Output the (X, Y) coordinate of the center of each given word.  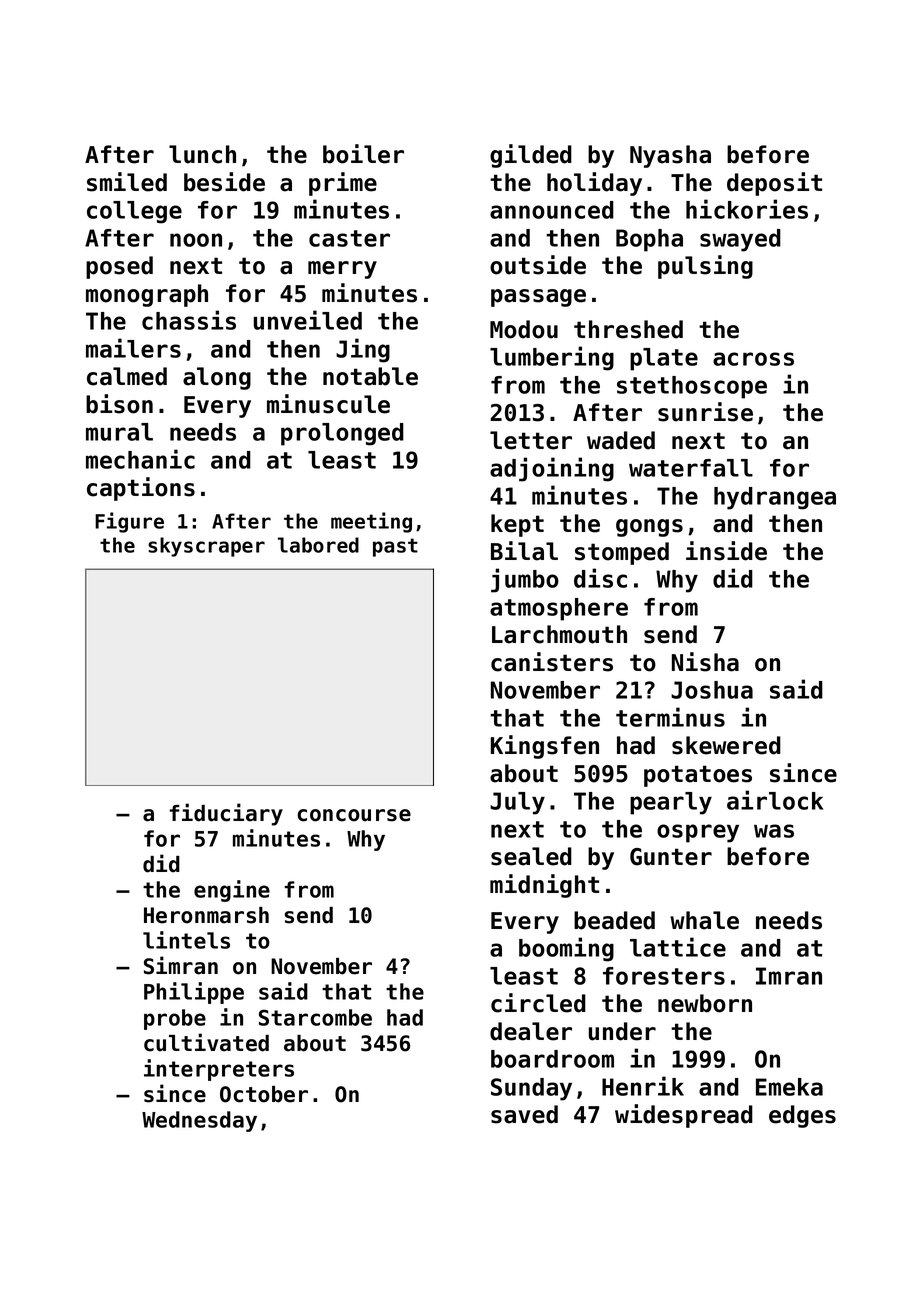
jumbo (525, 580)
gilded (531, 156)
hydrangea (775, 498)
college (134, 212)
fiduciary (226, 814)
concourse (354, 815)
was (774, 831)
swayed (740, 240)
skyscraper (206, 547)
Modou (524, 329)
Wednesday (199, 1121)
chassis (189, 320)
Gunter (671, 857)
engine (232, 891)
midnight (544, 886)
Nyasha (670, 156)
